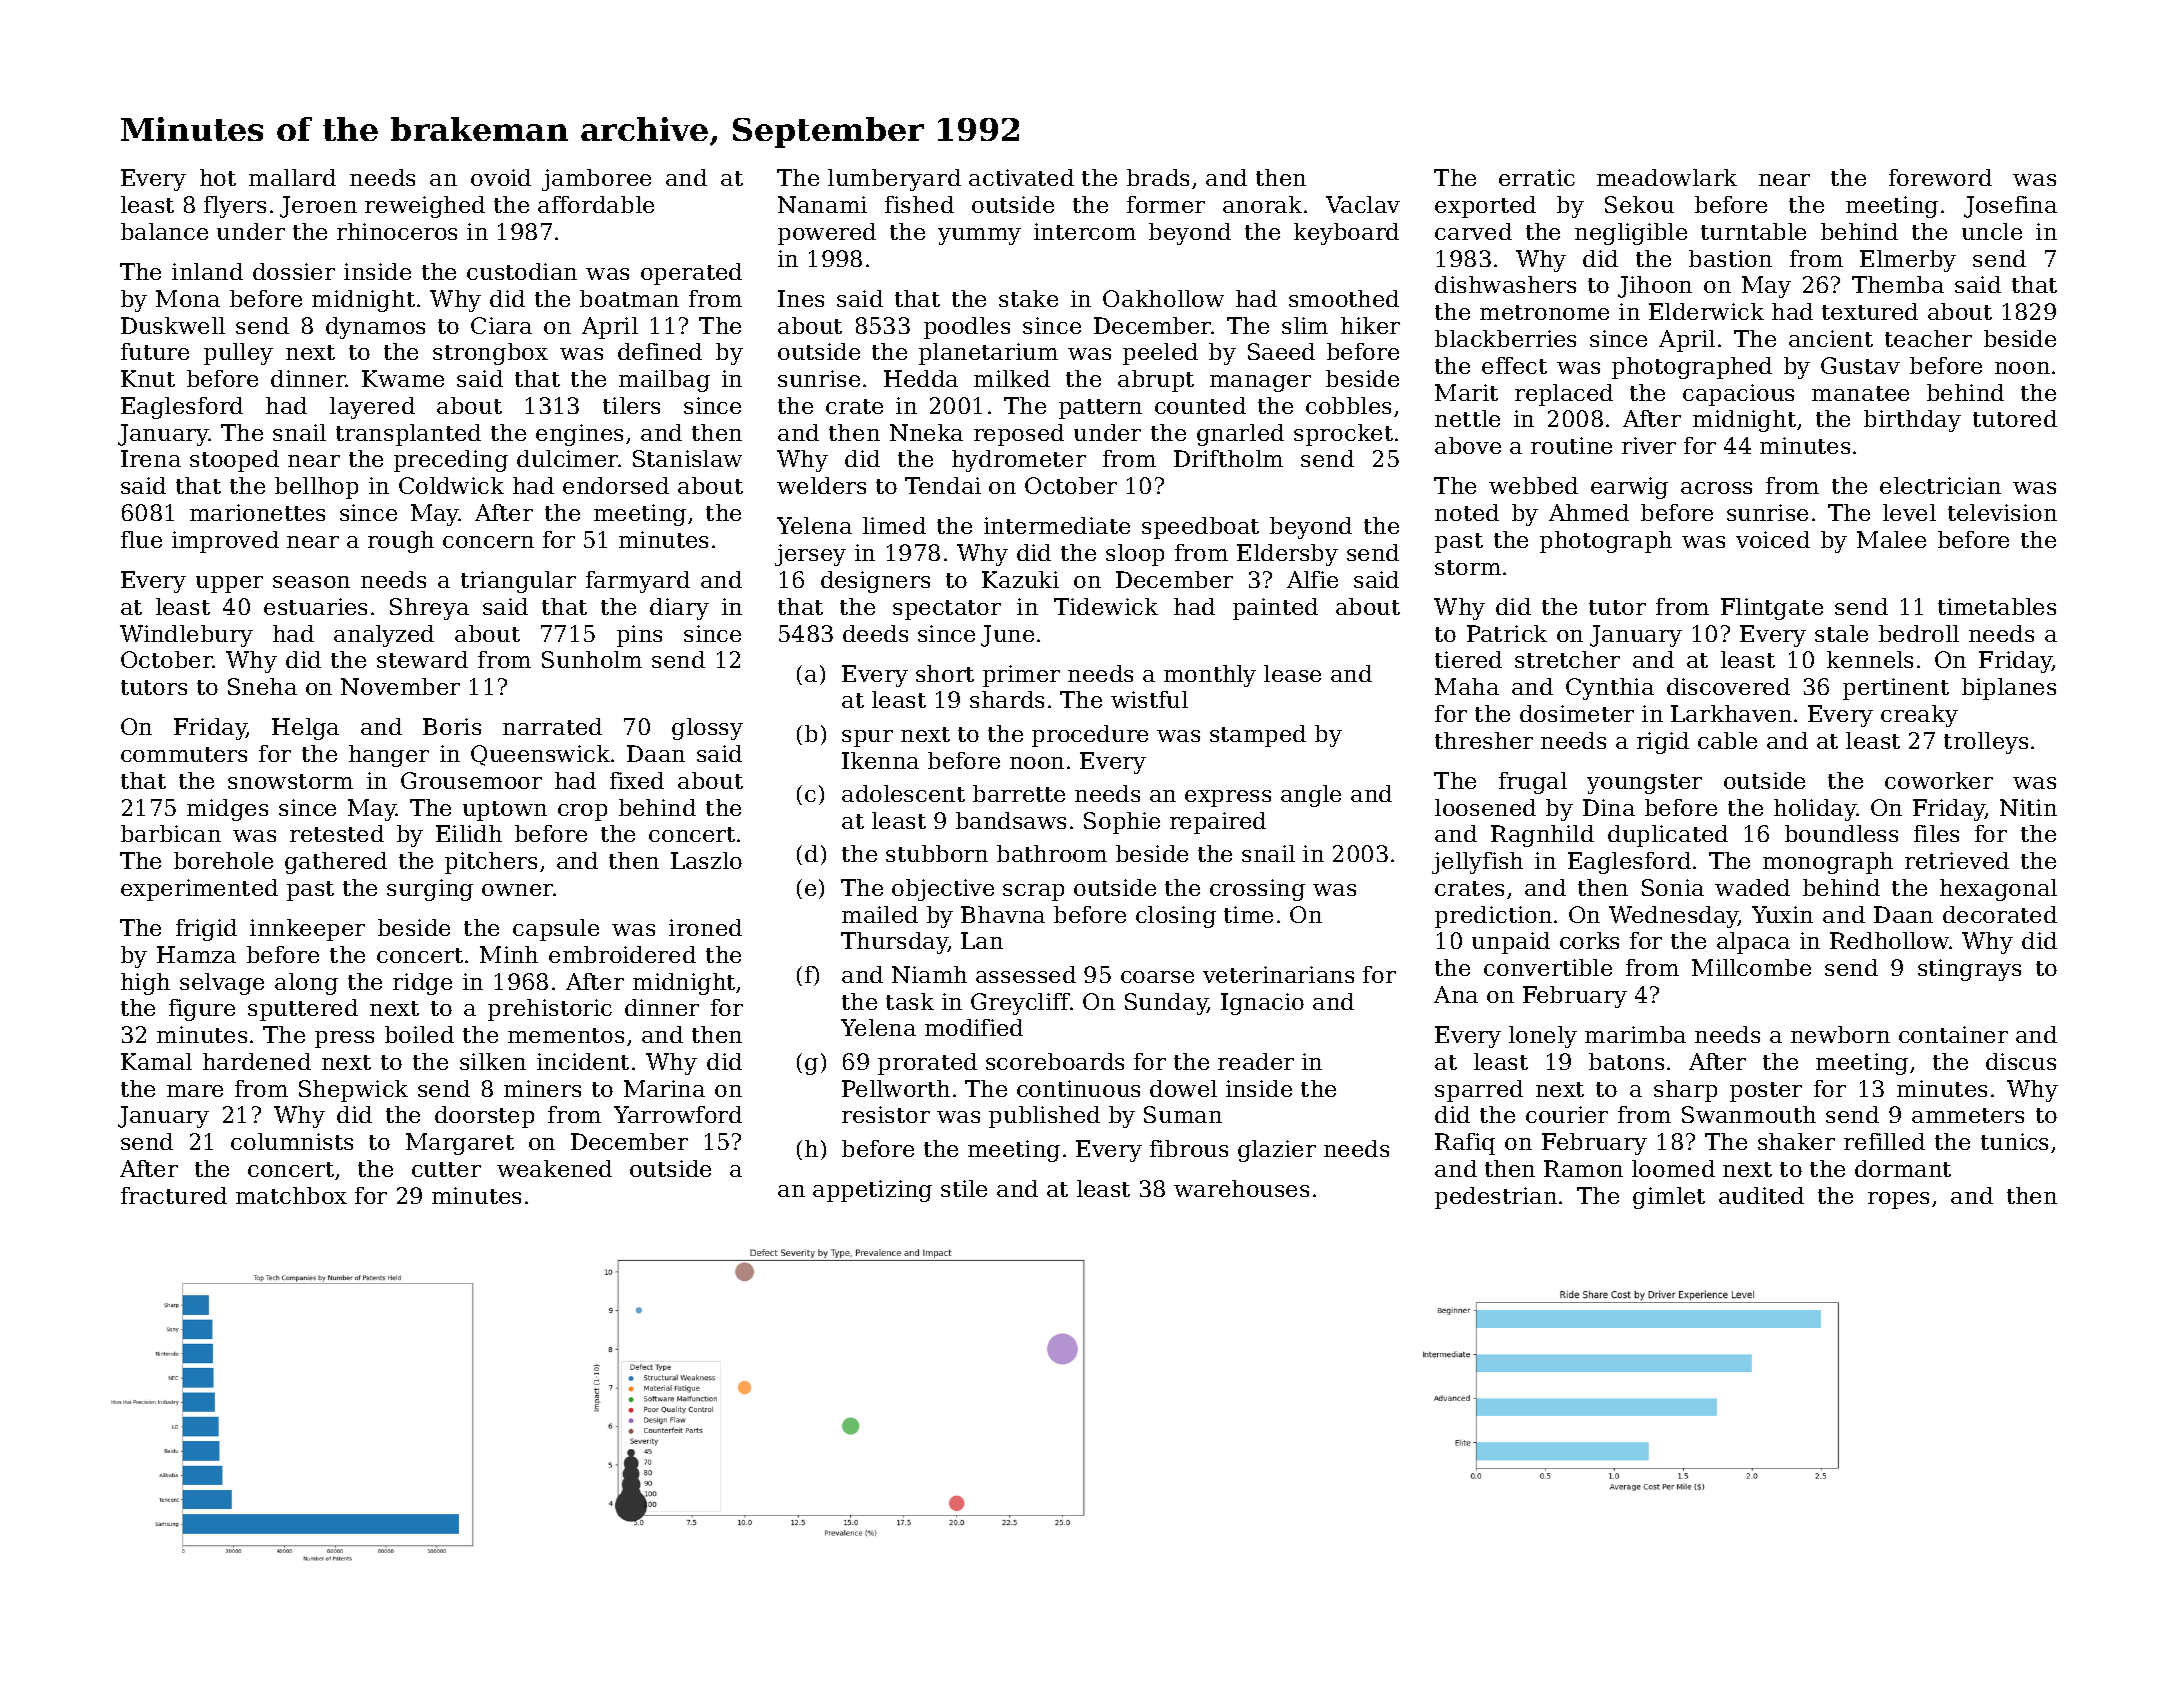 This page has height=1683, width=2178. Describe the element at coordinates (422, 984) in the page. I see `ridge` at that location.
